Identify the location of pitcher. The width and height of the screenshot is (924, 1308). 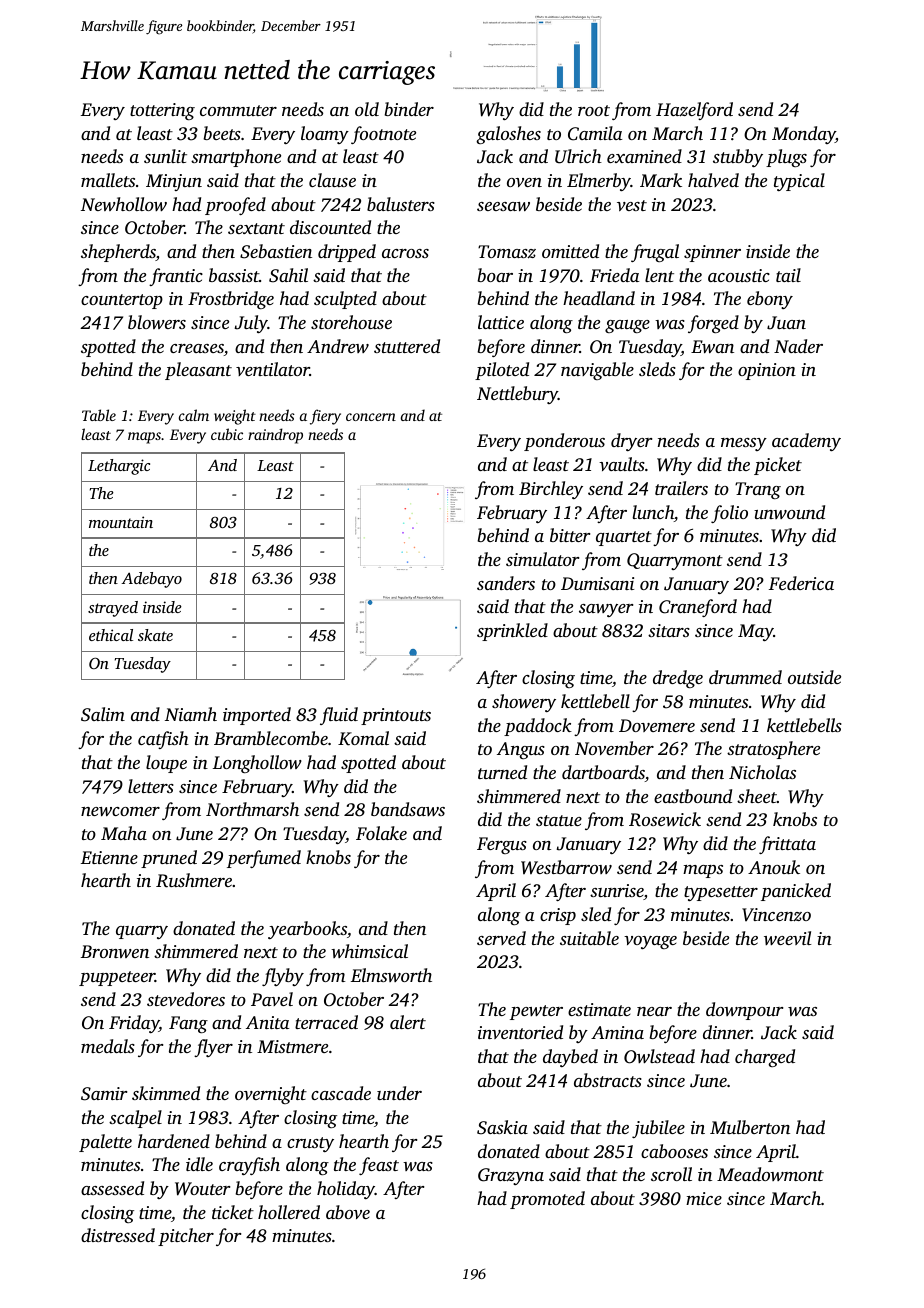
(186, 1237).
